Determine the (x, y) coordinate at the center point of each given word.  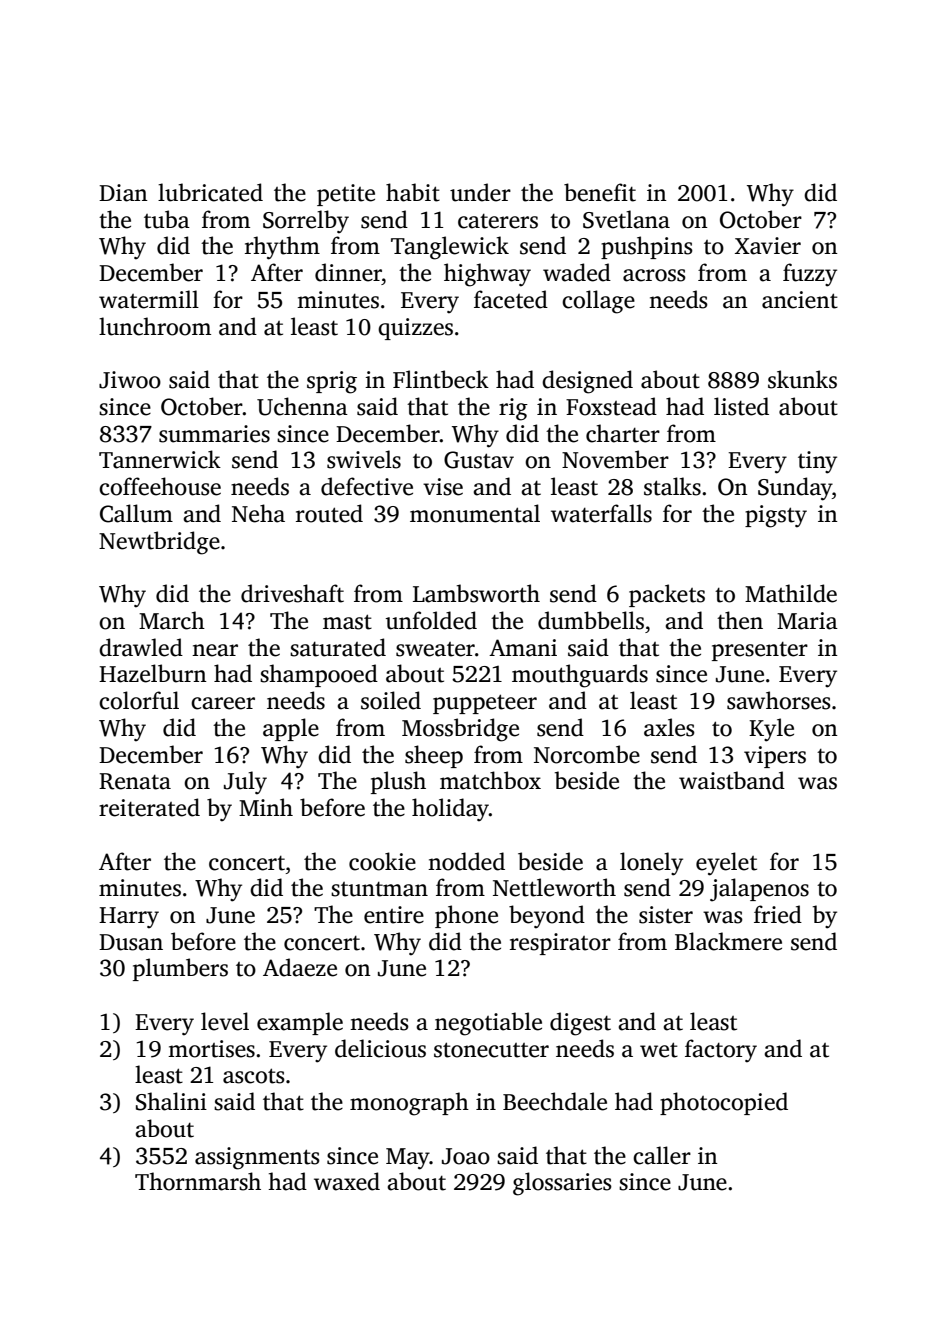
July (245, 783)
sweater (435, 649)
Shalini (171, 1101)
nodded (466, 861)
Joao (466, 1156)
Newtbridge (159, 543)
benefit (600, 192)
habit (413, 192)
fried (778, 914)
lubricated (210, 192)
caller (662, 1155)
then (740, 620)
